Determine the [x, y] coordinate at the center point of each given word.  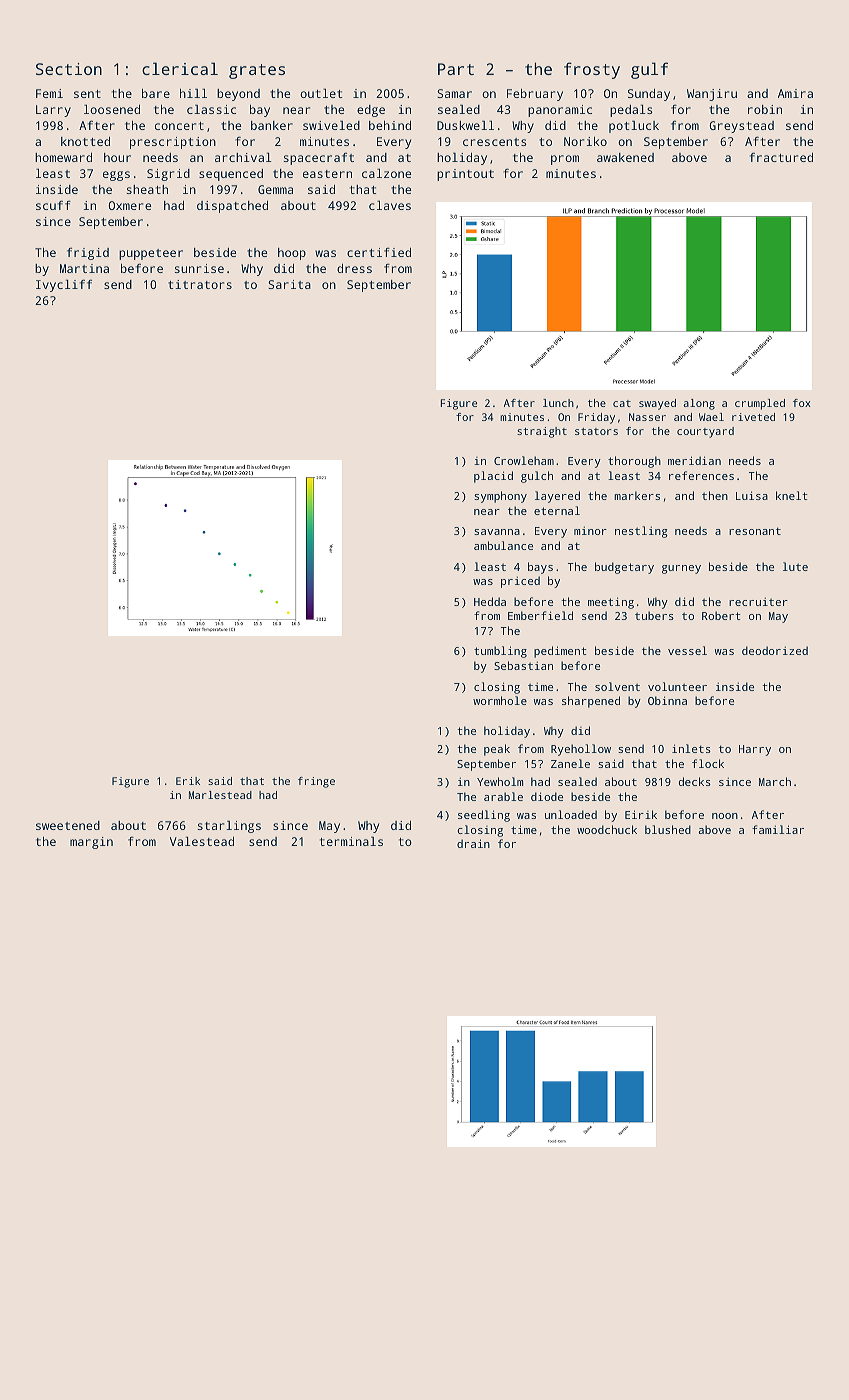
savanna [497, 532]
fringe [316, 782]
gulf [649, 70]
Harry [755, 750]
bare [156, 93]
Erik [188, 781]
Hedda [490, 601]
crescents [495, 142]
